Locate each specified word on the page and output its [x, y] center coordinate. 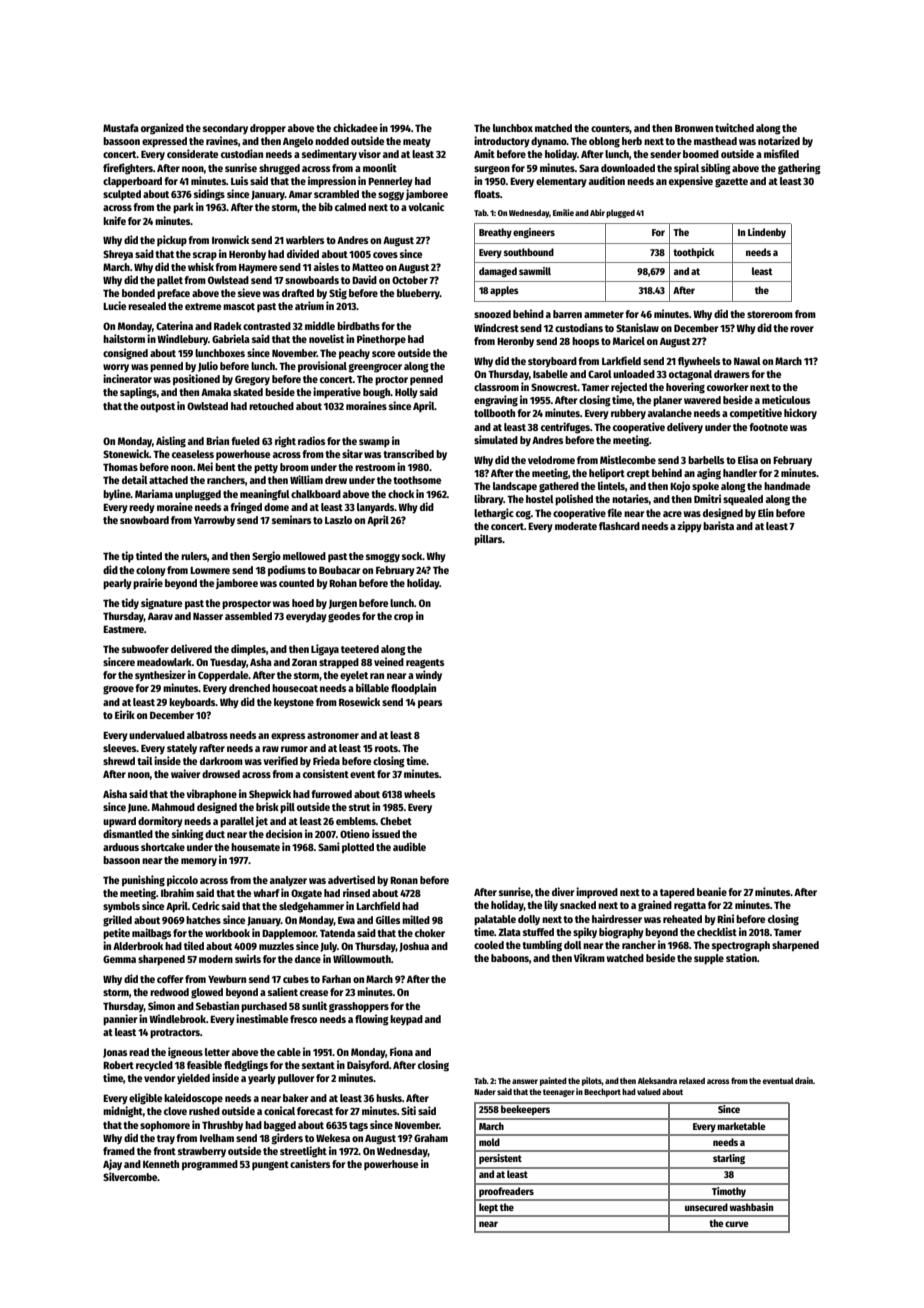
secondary [225, 129]
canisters [310, 1163]
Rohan [343, 583]
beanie [712, 891]
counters [610, 129]
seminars [291, 519]
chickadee [355, 127]
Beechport [602, 1092]
